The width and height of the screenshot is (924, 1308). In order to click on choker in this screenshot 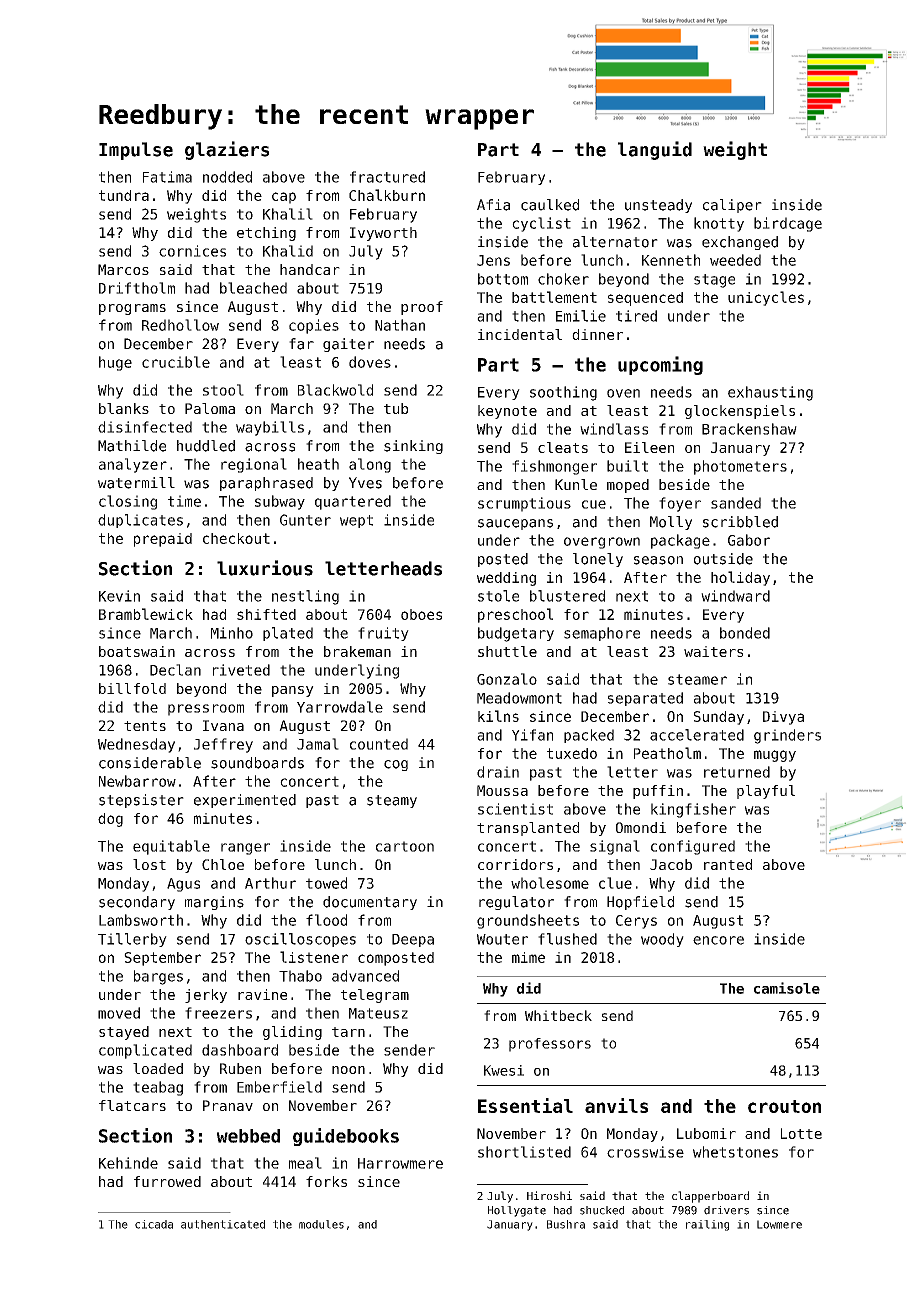, I will do `click(563, 279)`.
